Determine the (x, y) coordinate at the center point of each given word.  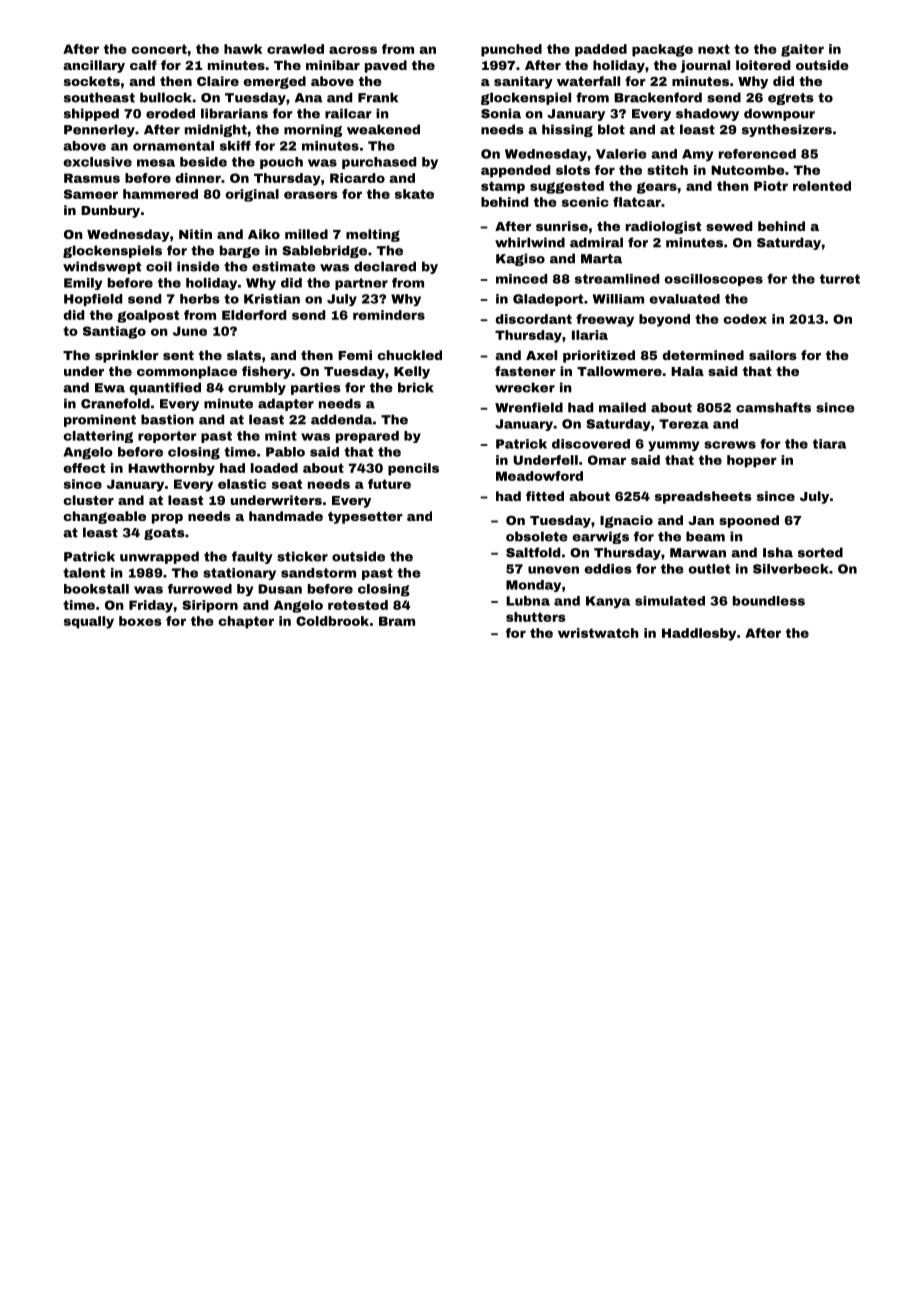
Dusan (280, 589)
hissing (567, 130)
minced (521, 279)
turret (840, 279)
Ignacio (626, 521)
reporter (167, 437)
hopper (752, 461)
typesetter (365, 518)
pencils (413, 469)
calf (143, 65)
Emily (83, 284)
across (353, 50)
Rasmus (92, 178)
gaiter (802, 50)
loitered (763, 65)
